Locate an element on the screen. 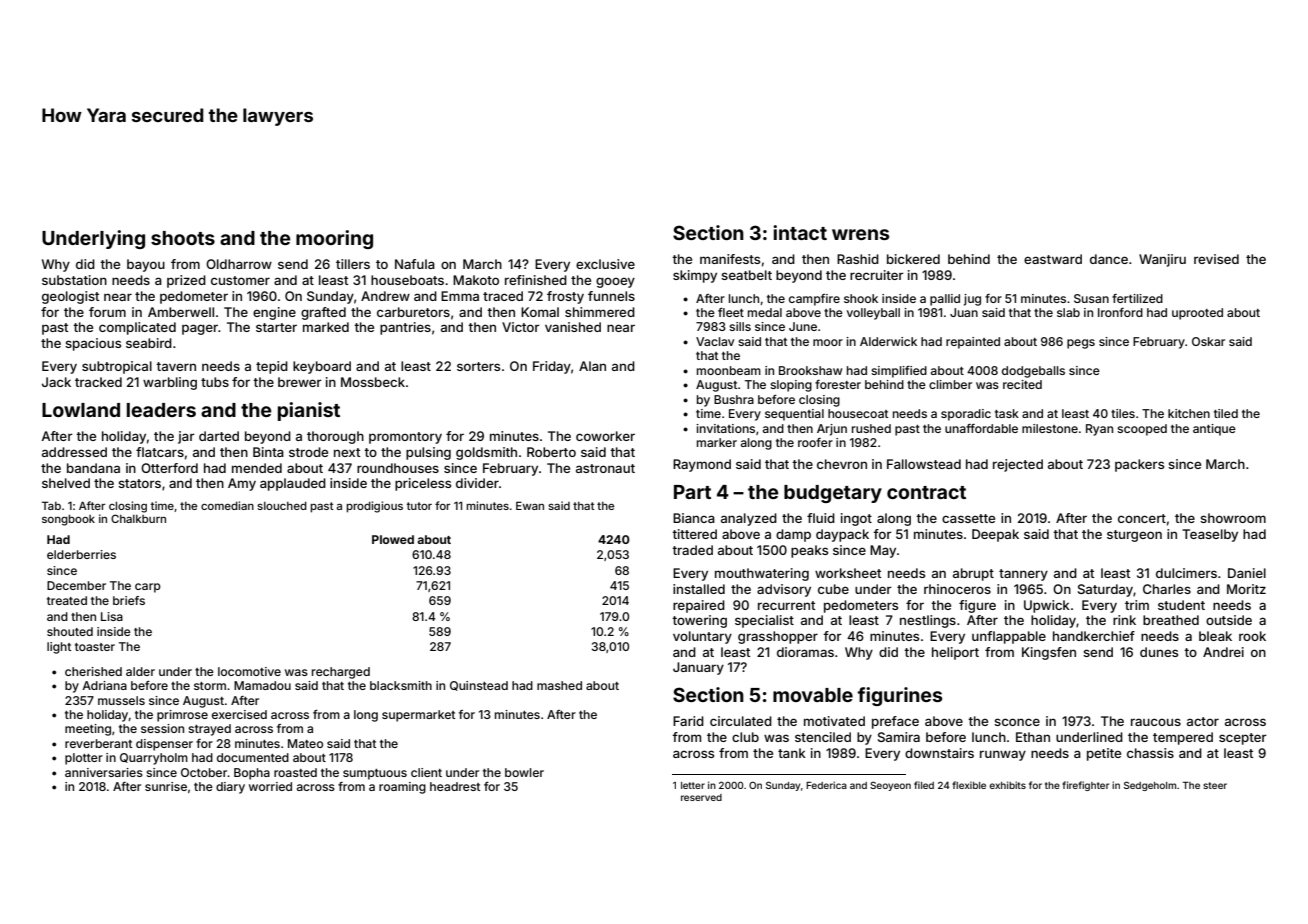 The height and width of the screenshot is (924, 1308). sunrise is located at coordinates (166, 786).
